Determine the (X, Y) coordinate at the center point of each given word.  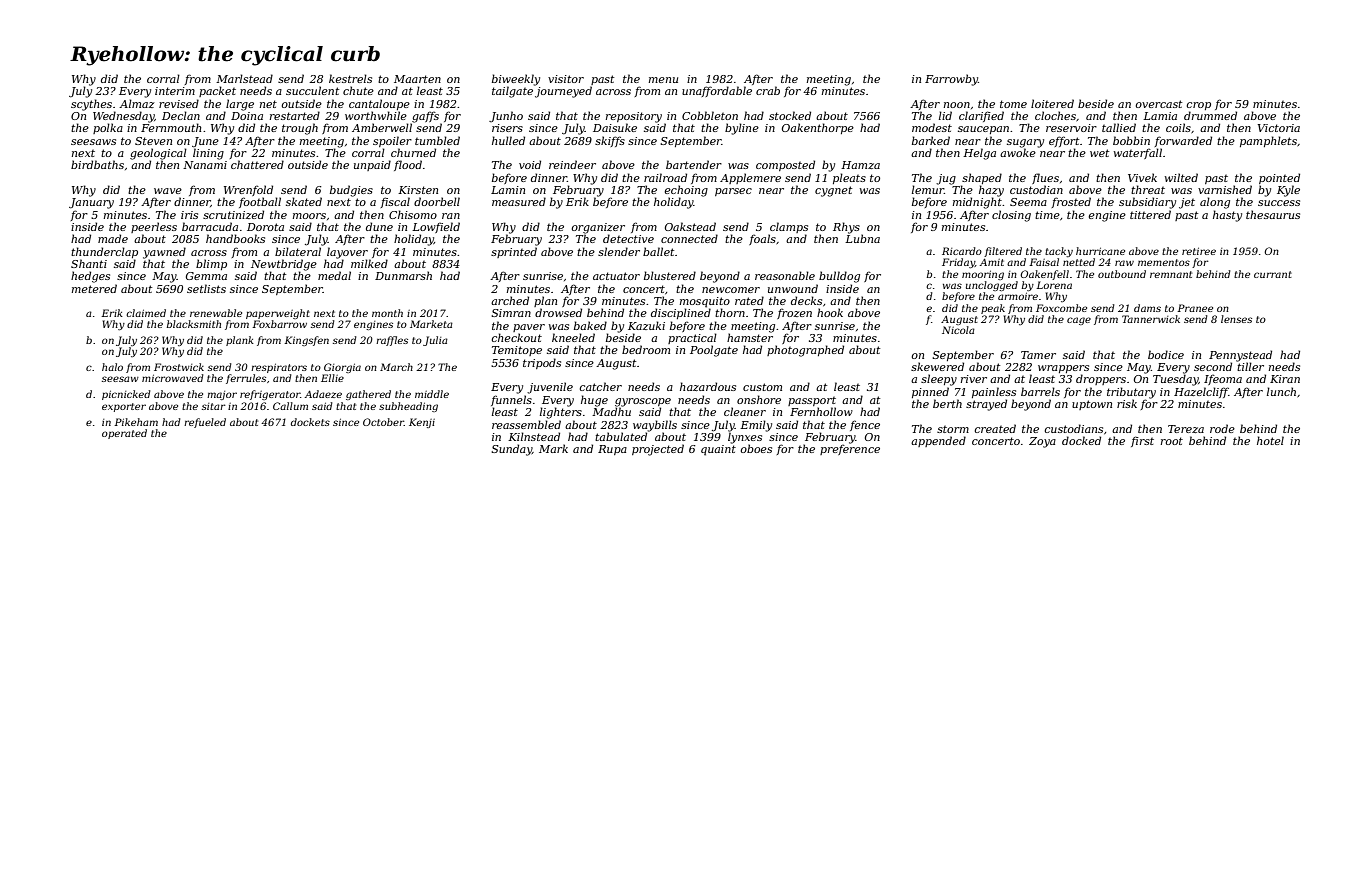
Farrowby (951, 80)
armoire (1018, 296)
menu (663, 80)
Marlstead (244, 78)
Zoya (1042, 442)
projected (658, 450)
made (113, 238)
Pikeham (136, 422)
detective (628, 238)
